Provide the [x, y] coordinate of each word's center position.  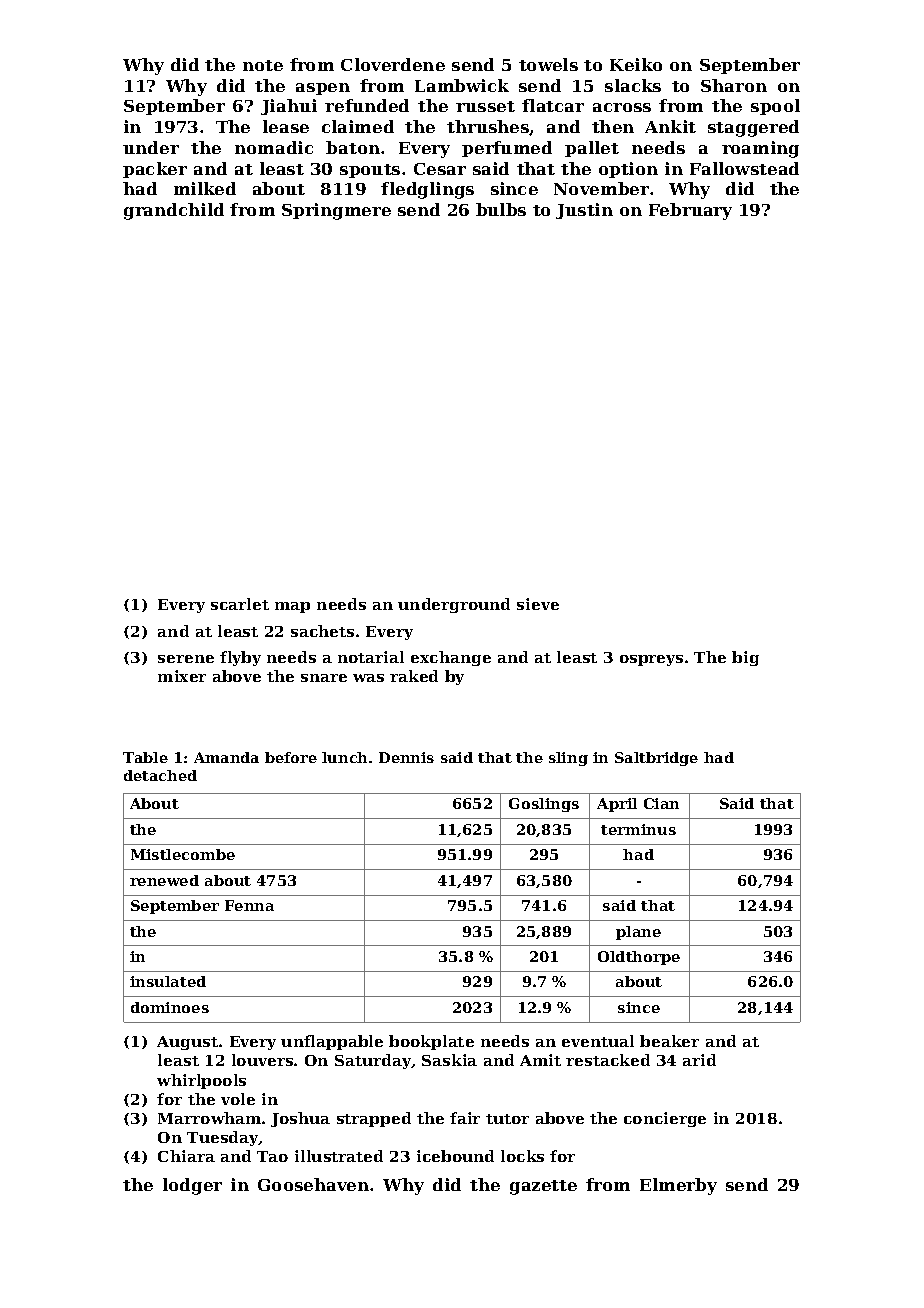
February [690, 211]
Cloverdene [393, 64]
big [745, 658]
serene [186, 659]
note [263, 65]
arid [699, 1060]
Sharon [734, 85]
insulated [168, 981]
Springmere [336, 211]
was [368, 678]
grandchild [174, 211]
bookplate [431, 1042]
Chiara [186, 1156]
